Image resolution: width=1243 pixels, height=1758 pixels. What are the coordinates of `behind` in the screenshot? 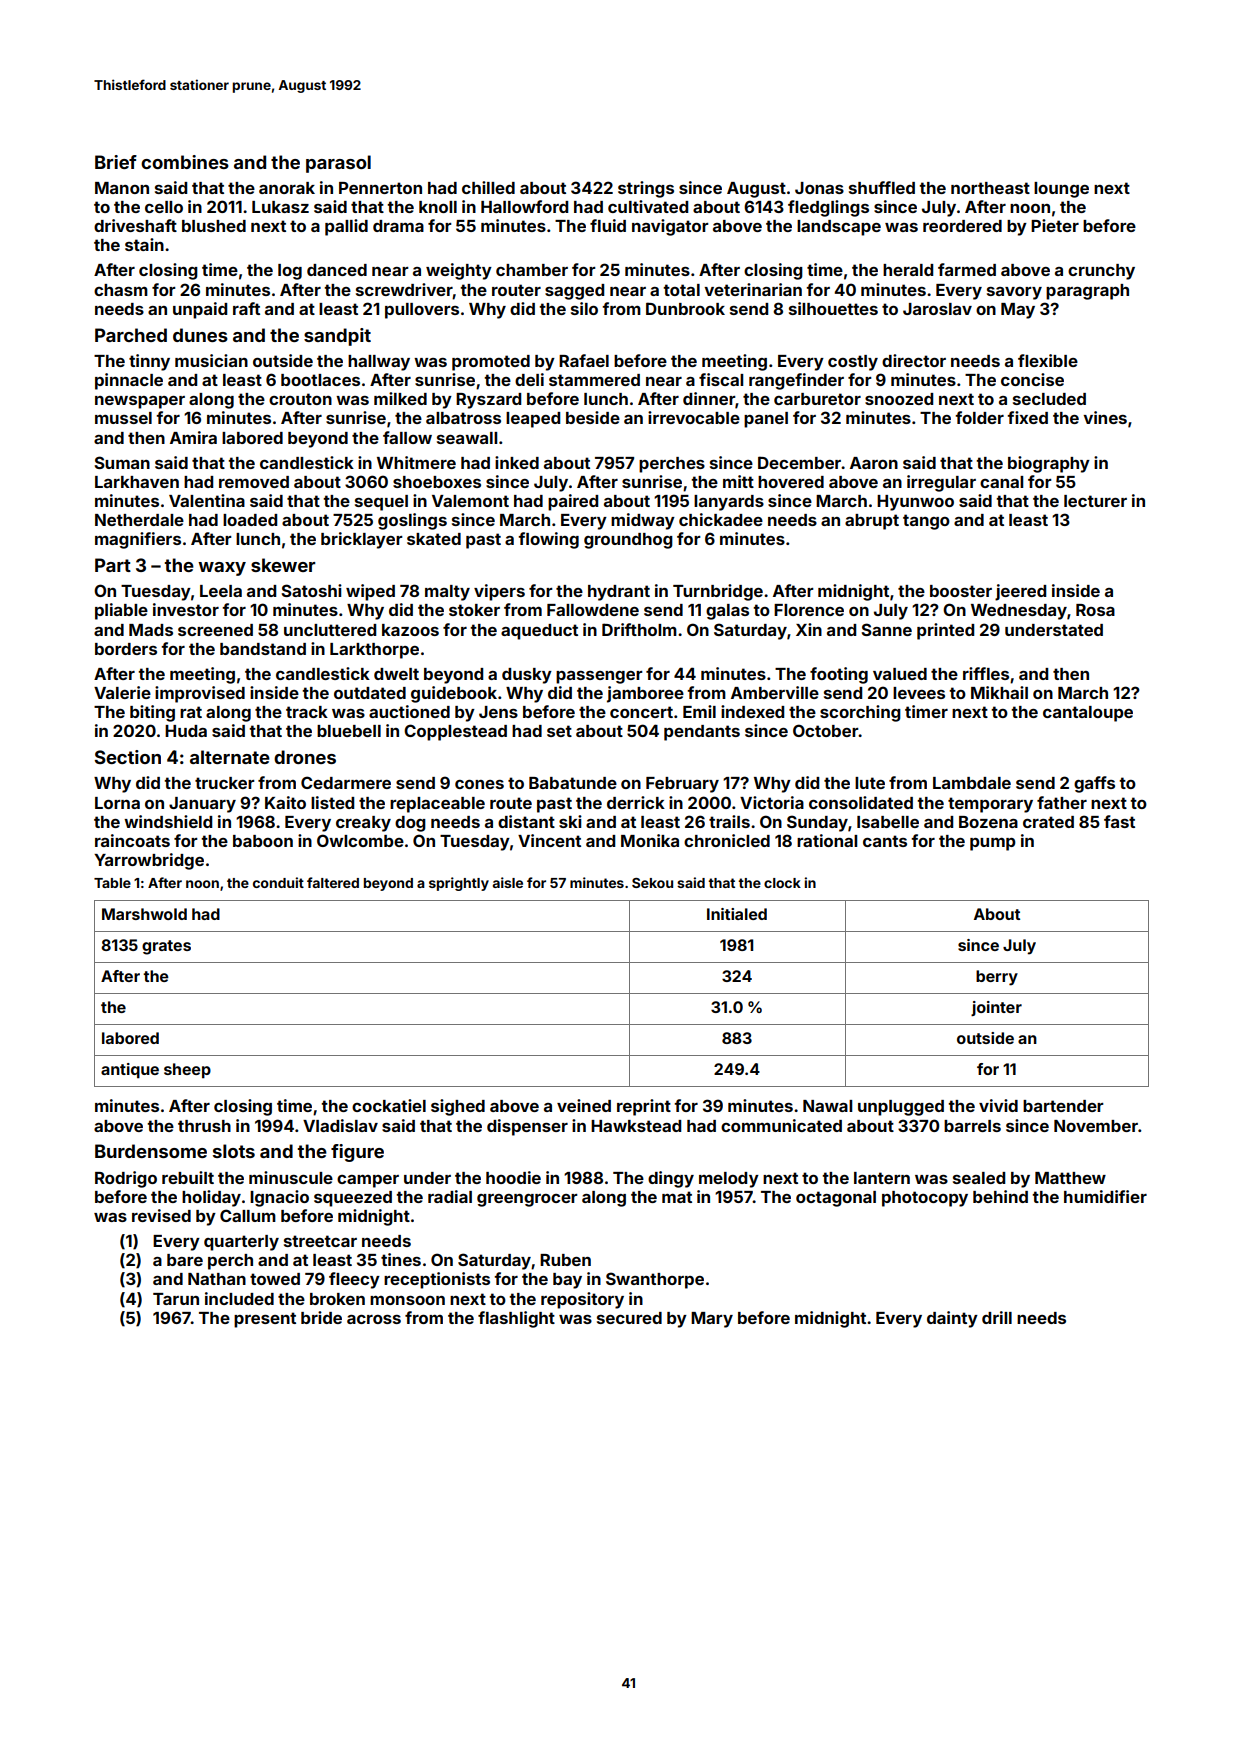 It's located at (1000, 1196).
